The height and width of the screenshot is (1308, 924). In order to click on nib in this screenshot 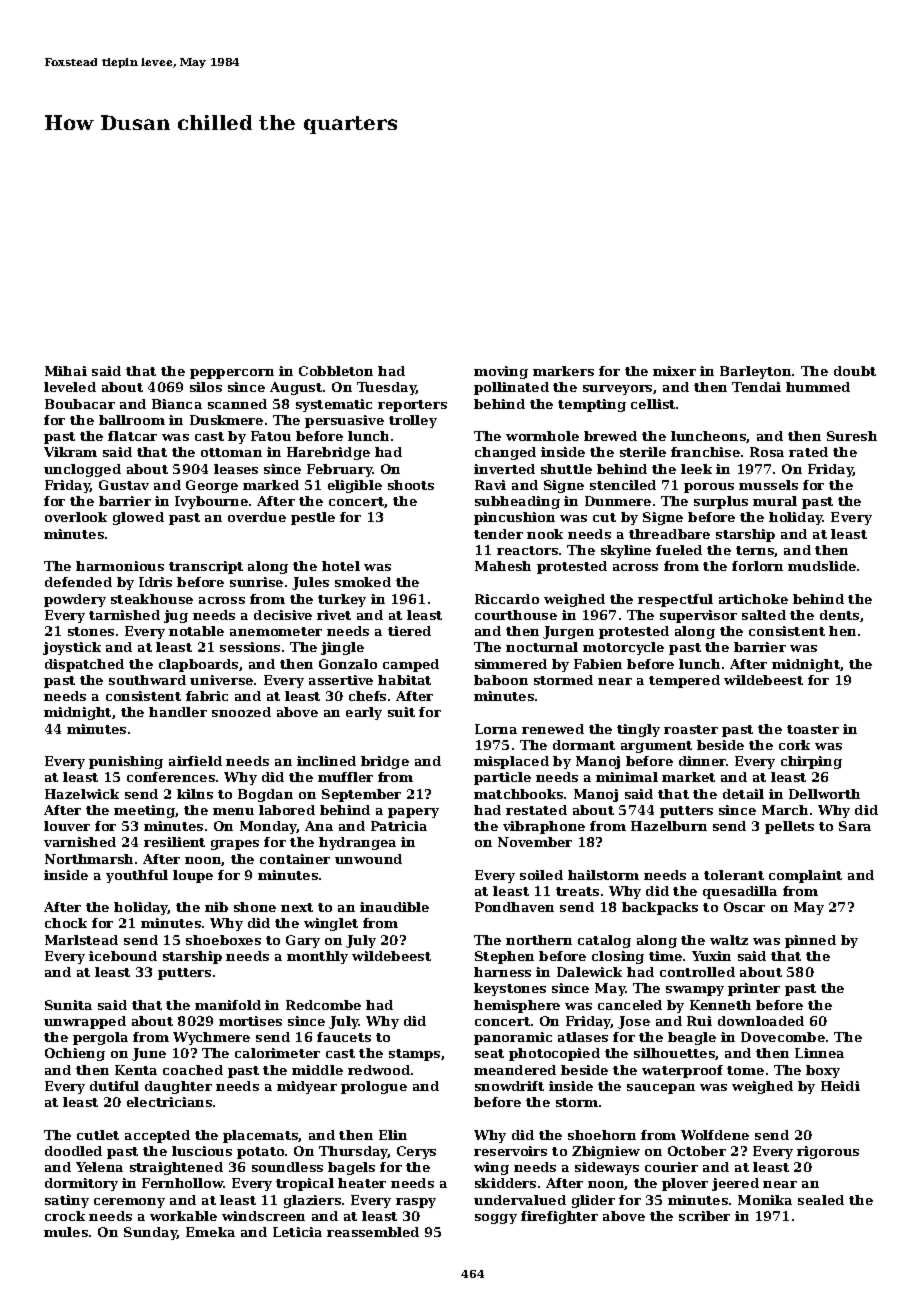, I will do `click(216, 907)`.
